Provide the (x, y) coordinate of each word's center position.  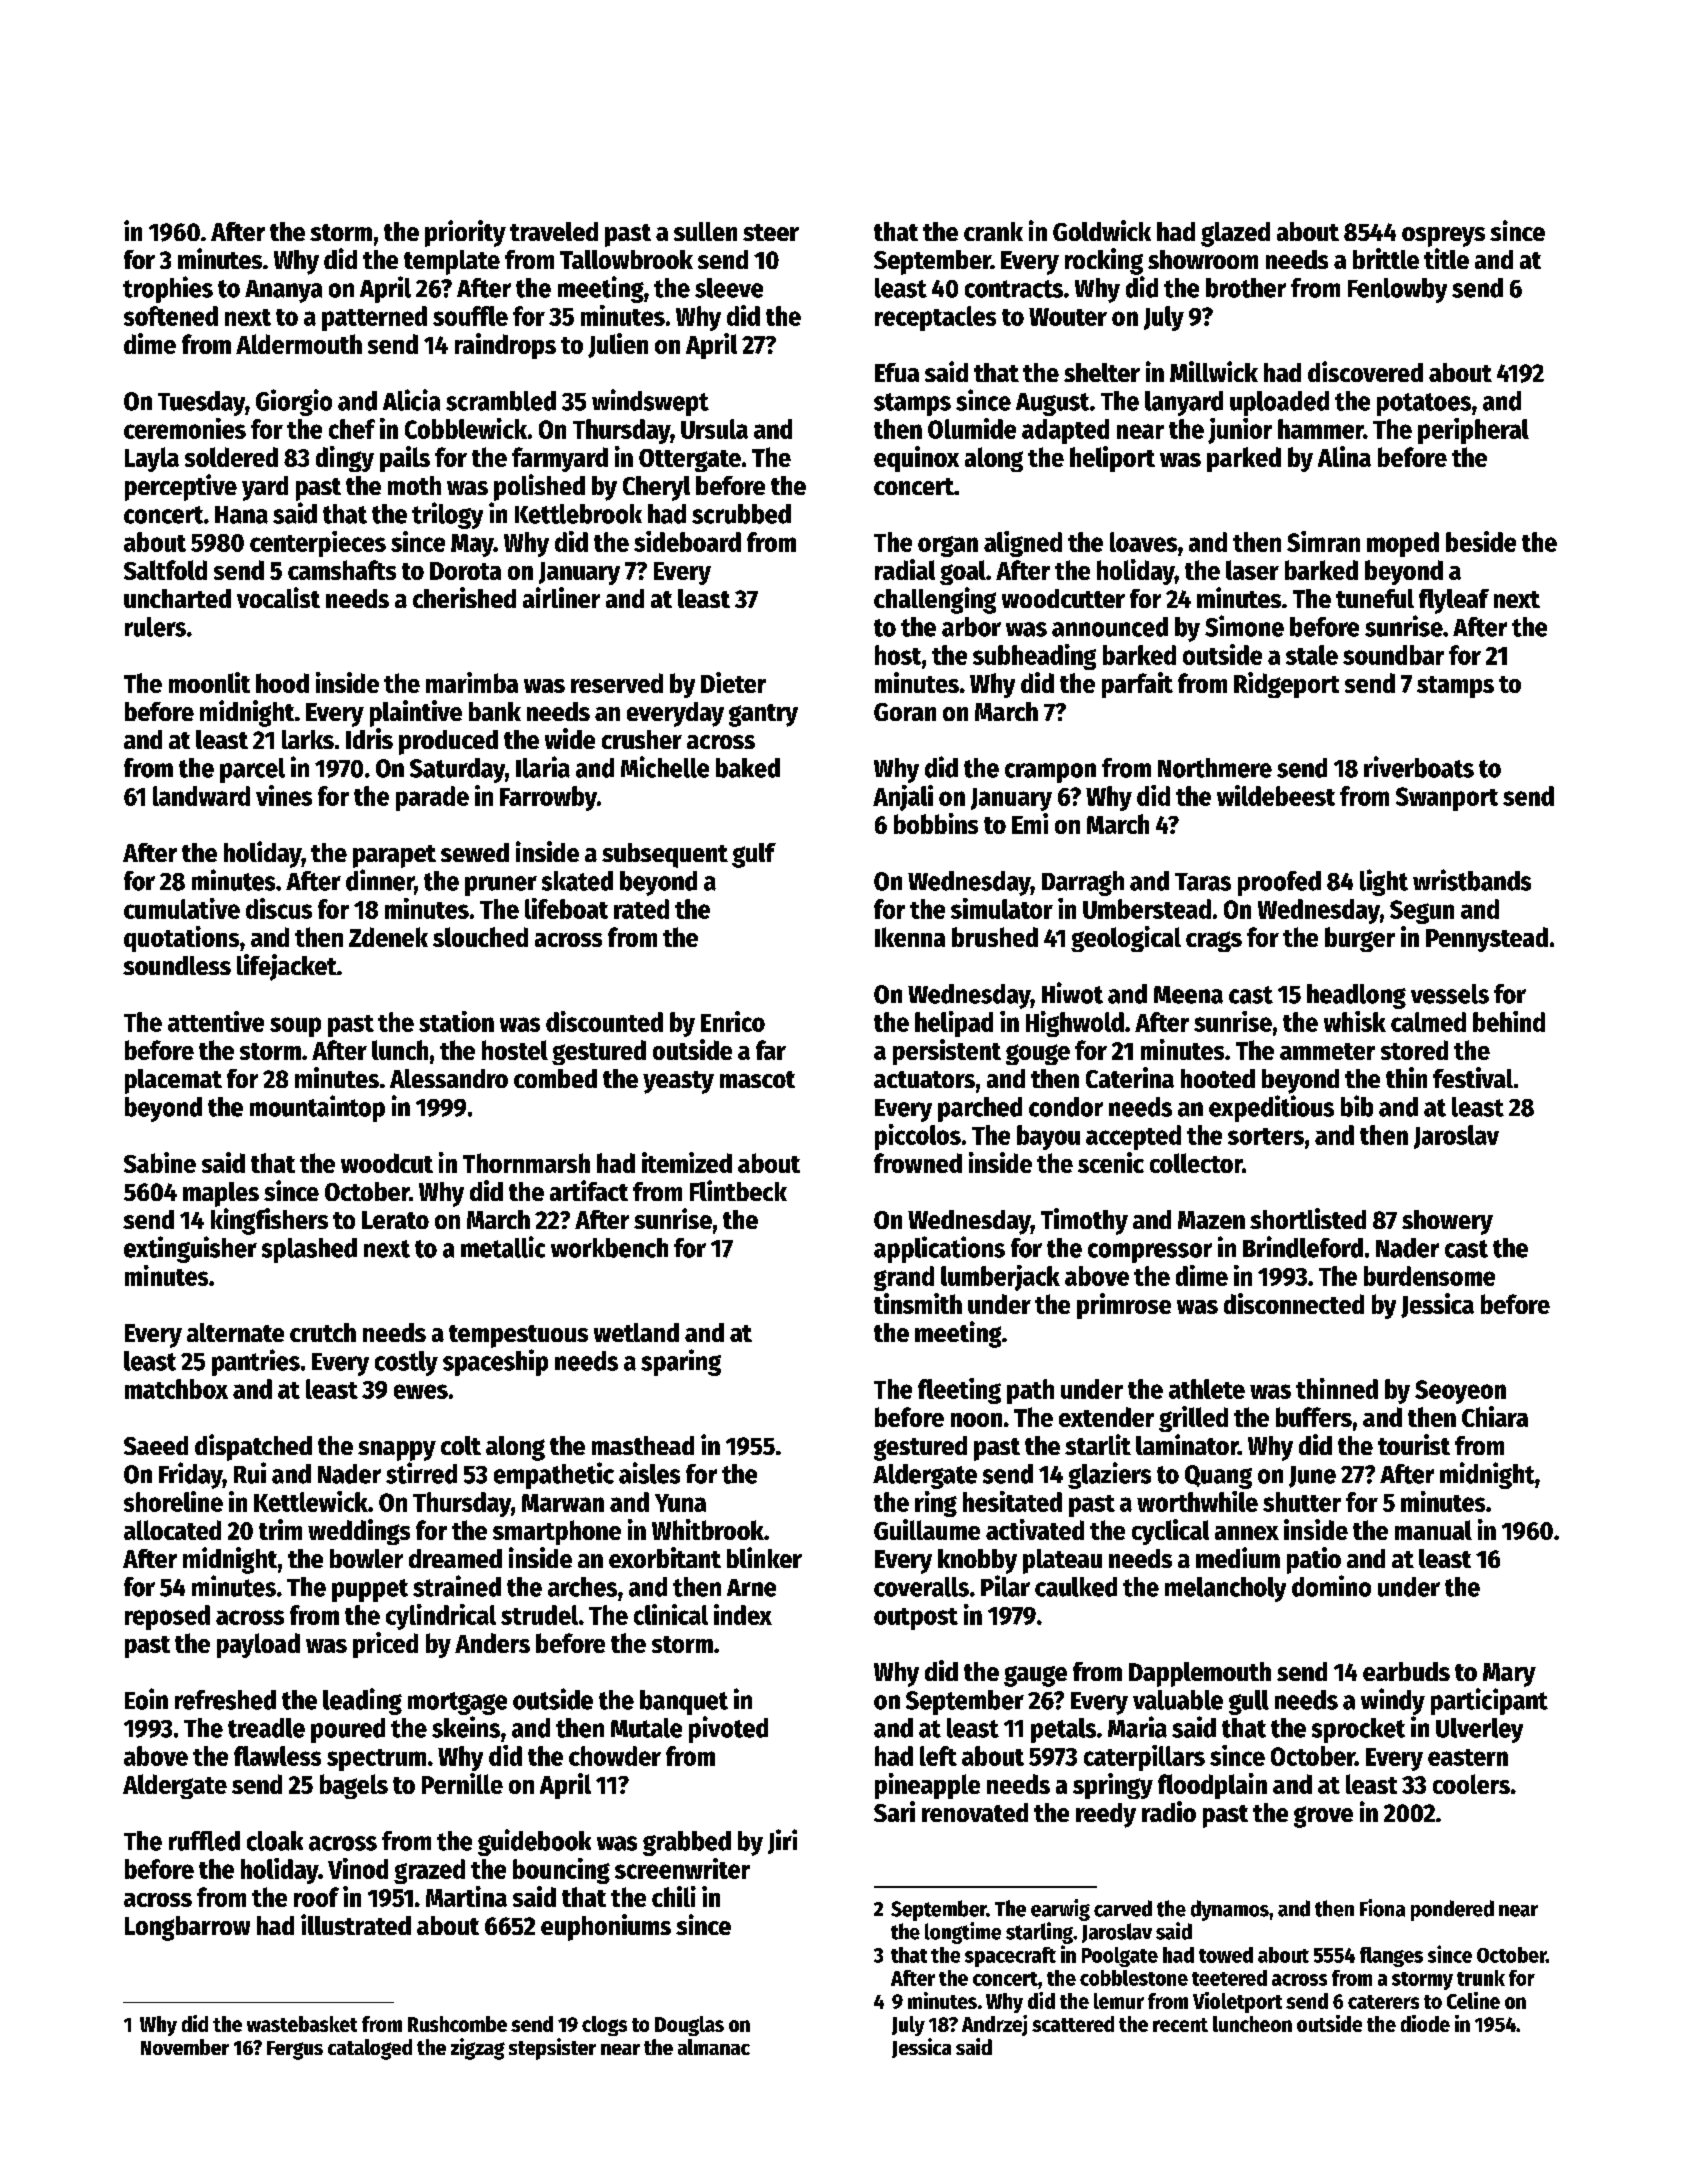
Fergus (295, 2050)
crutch (323, 1332)
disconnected (1294, 1303)
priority (465, 233)
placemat (173, 1081)
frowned (918, 1163)
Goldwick (1102, 230)
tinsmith (918, 1303)
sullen (705, 231)
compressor (1150, 1253)
